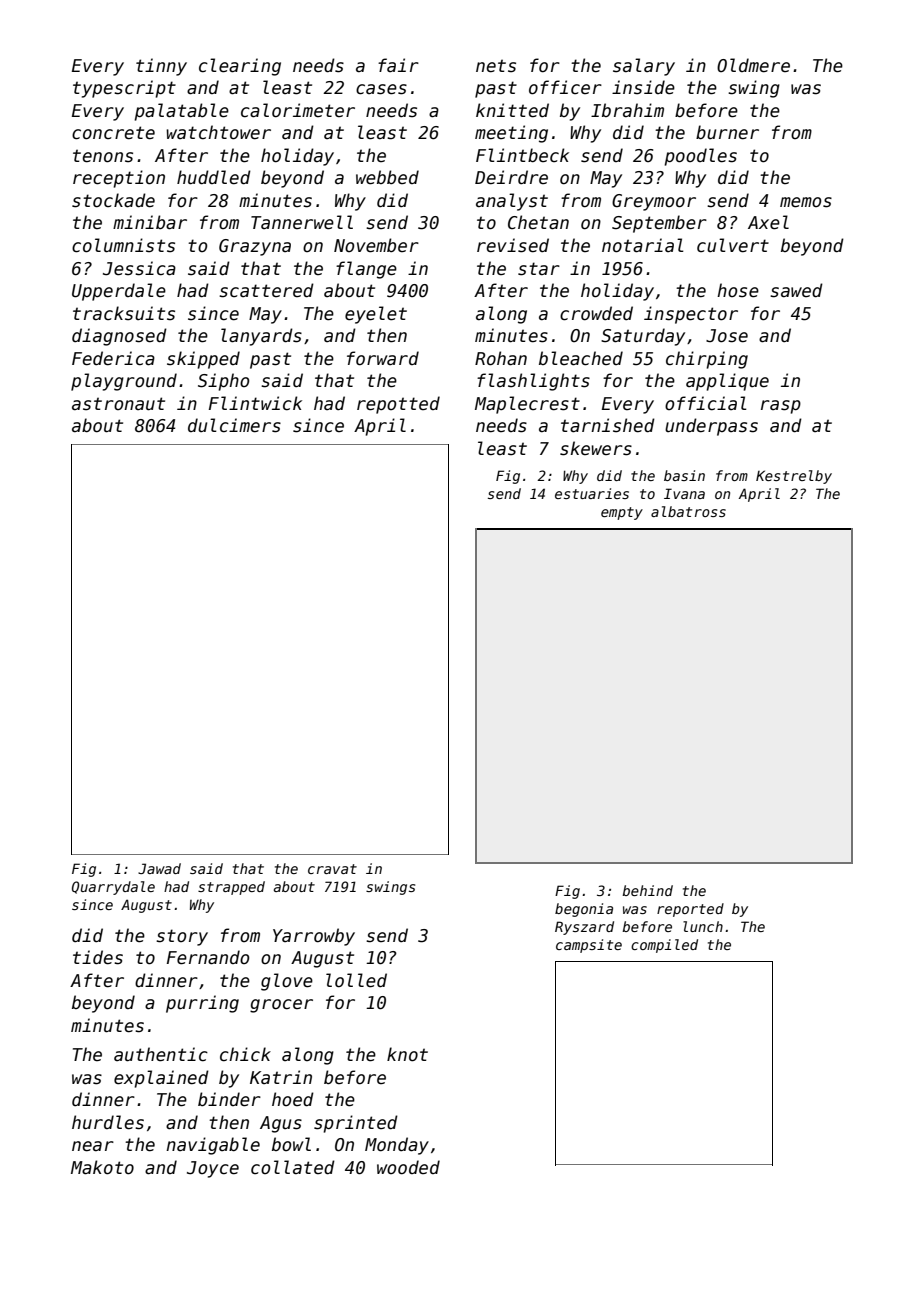 This page has width=924, height=1308. Describe the element at coordinates (398, 405) in the page. I see `repotted` at that location.
